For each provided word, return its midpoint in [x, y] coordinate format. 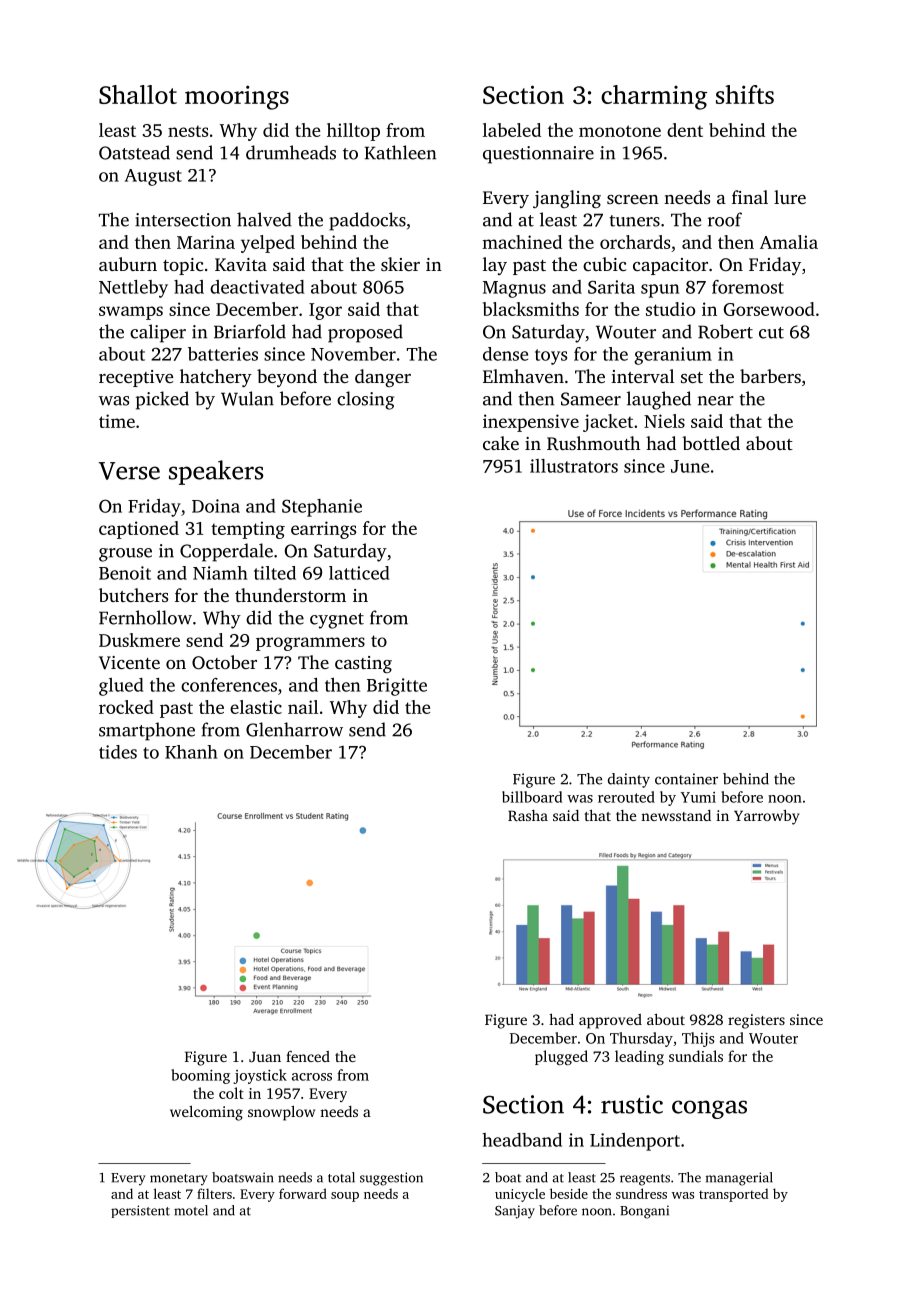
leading [639, 1057]
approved [610, 1021]
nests [188, 131]
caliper [158, 333]
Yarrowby [767, 817]
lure [790, 197]
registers [756, 1021]
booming [200, 1076]
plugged [561, 1057]
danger [383, 378]
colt [231, 1093]
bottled [711, 443]
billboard [532, 797]
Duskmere [139, 640]
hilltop [353, 132]
